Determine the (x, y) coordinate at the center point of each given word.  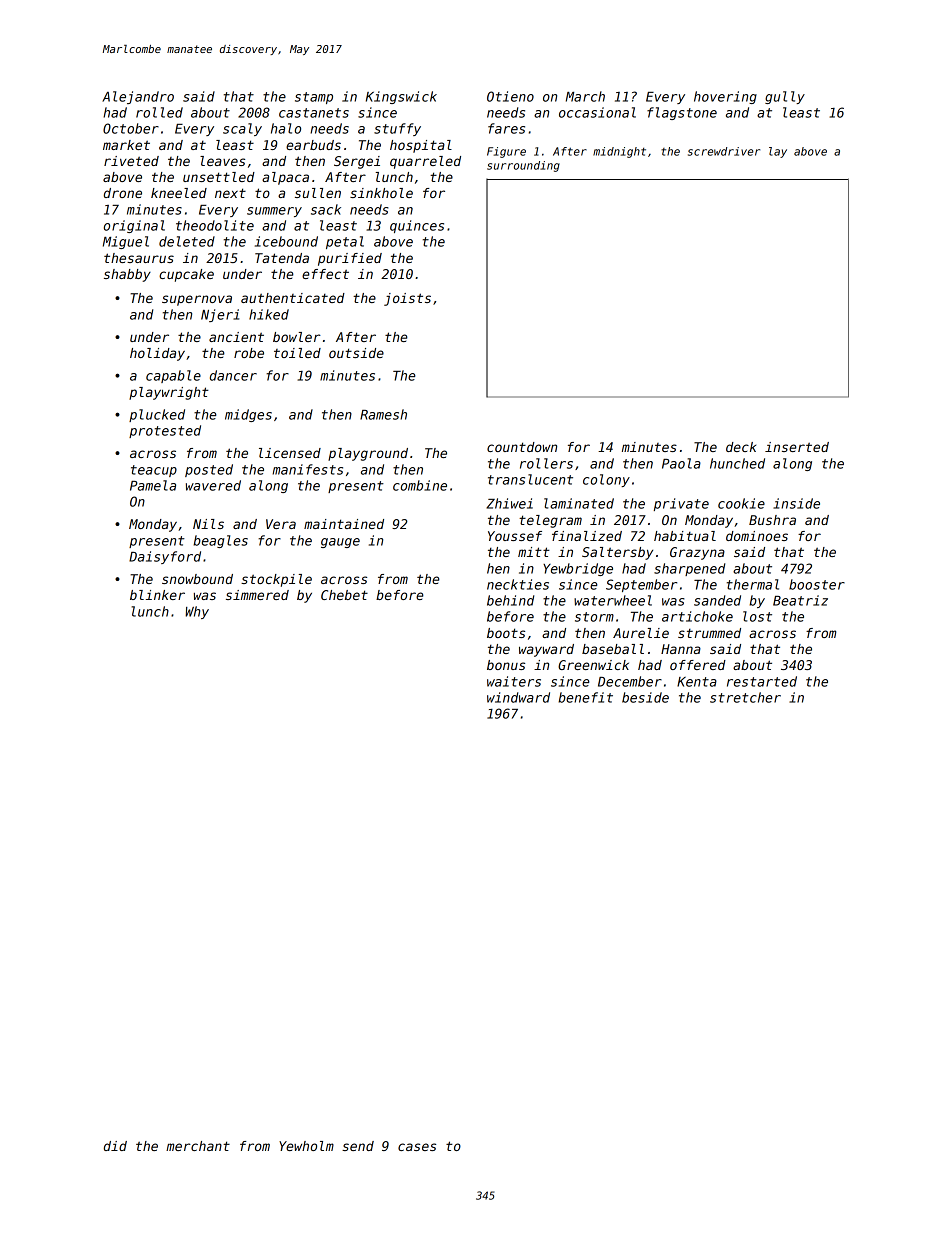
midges (248, 415)
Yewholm (306, 1146)
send (358, 1146)
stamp (314, 98)
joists (407, 299)
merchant (198, 1146)
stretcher (745, 697)
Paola (681, 463)
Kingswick (401, 97)
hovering (725, 97)
